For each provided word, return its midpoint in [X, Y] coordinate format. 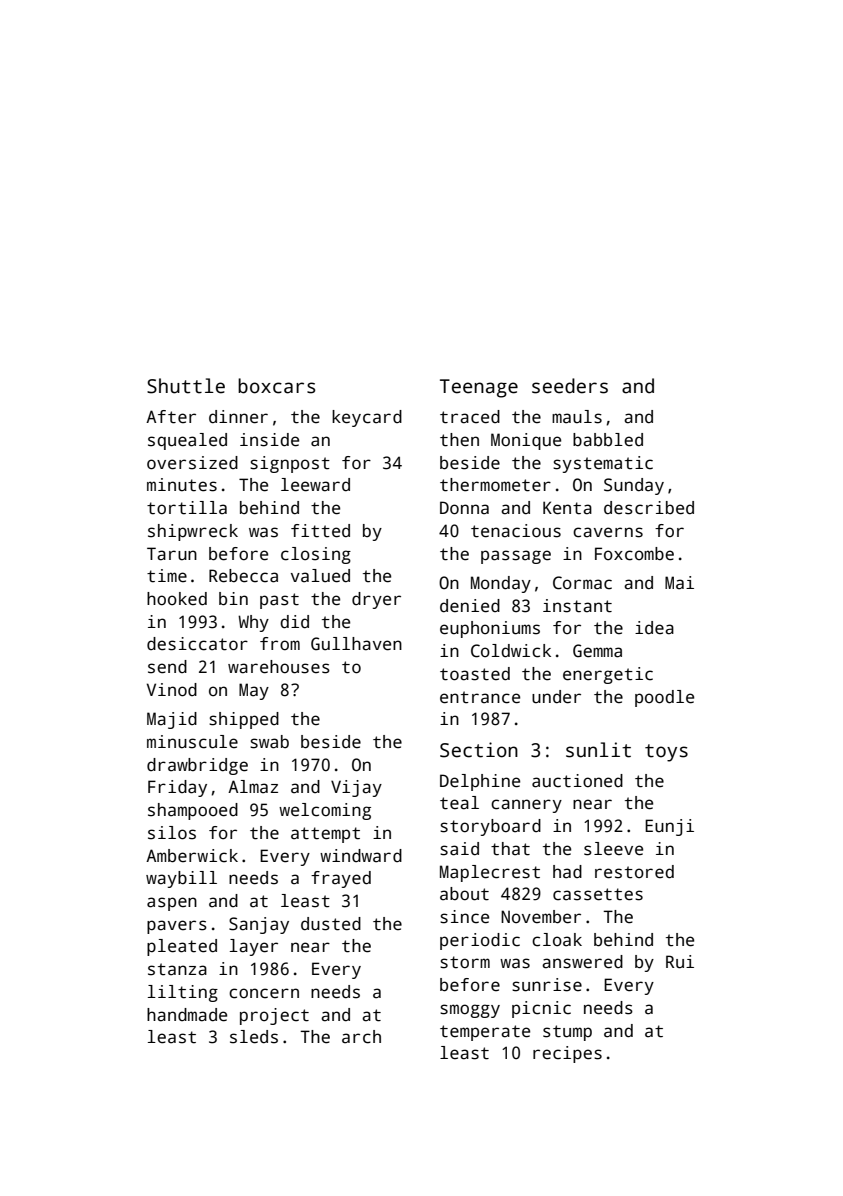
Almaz [253, 787]
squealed [187, 441]
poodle [664, 698]
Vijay [356, 788]
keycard [367, 418]
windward [361, 856]
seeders [570, 386]
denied [470, 606]
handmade [187, 1015]
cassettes [598, 894]
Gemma [597, 651]
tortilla [187, 508]
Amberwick [192, 856]
